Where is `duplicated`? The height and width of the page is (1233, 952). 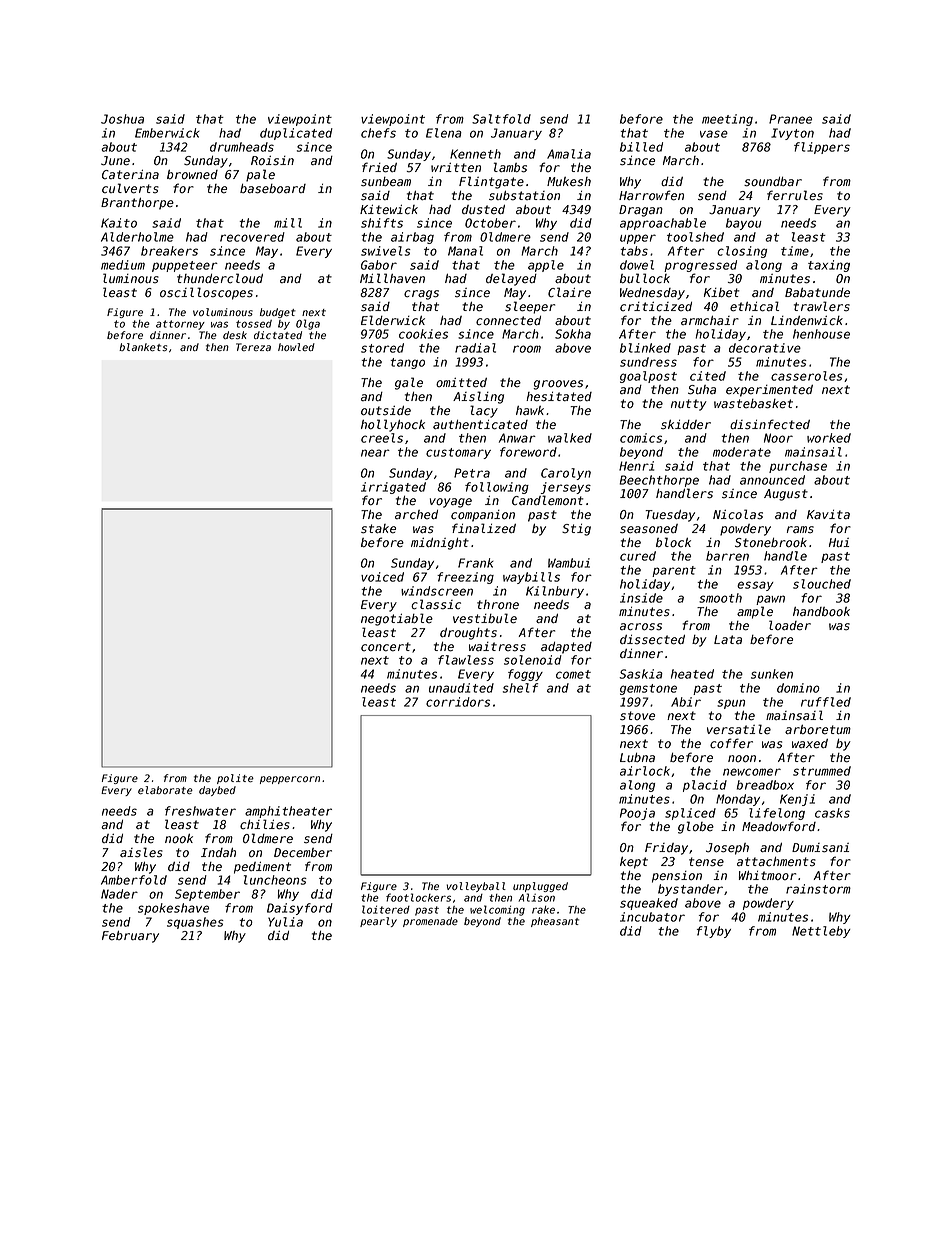
duplicated is located at coordinates (296, 134).
